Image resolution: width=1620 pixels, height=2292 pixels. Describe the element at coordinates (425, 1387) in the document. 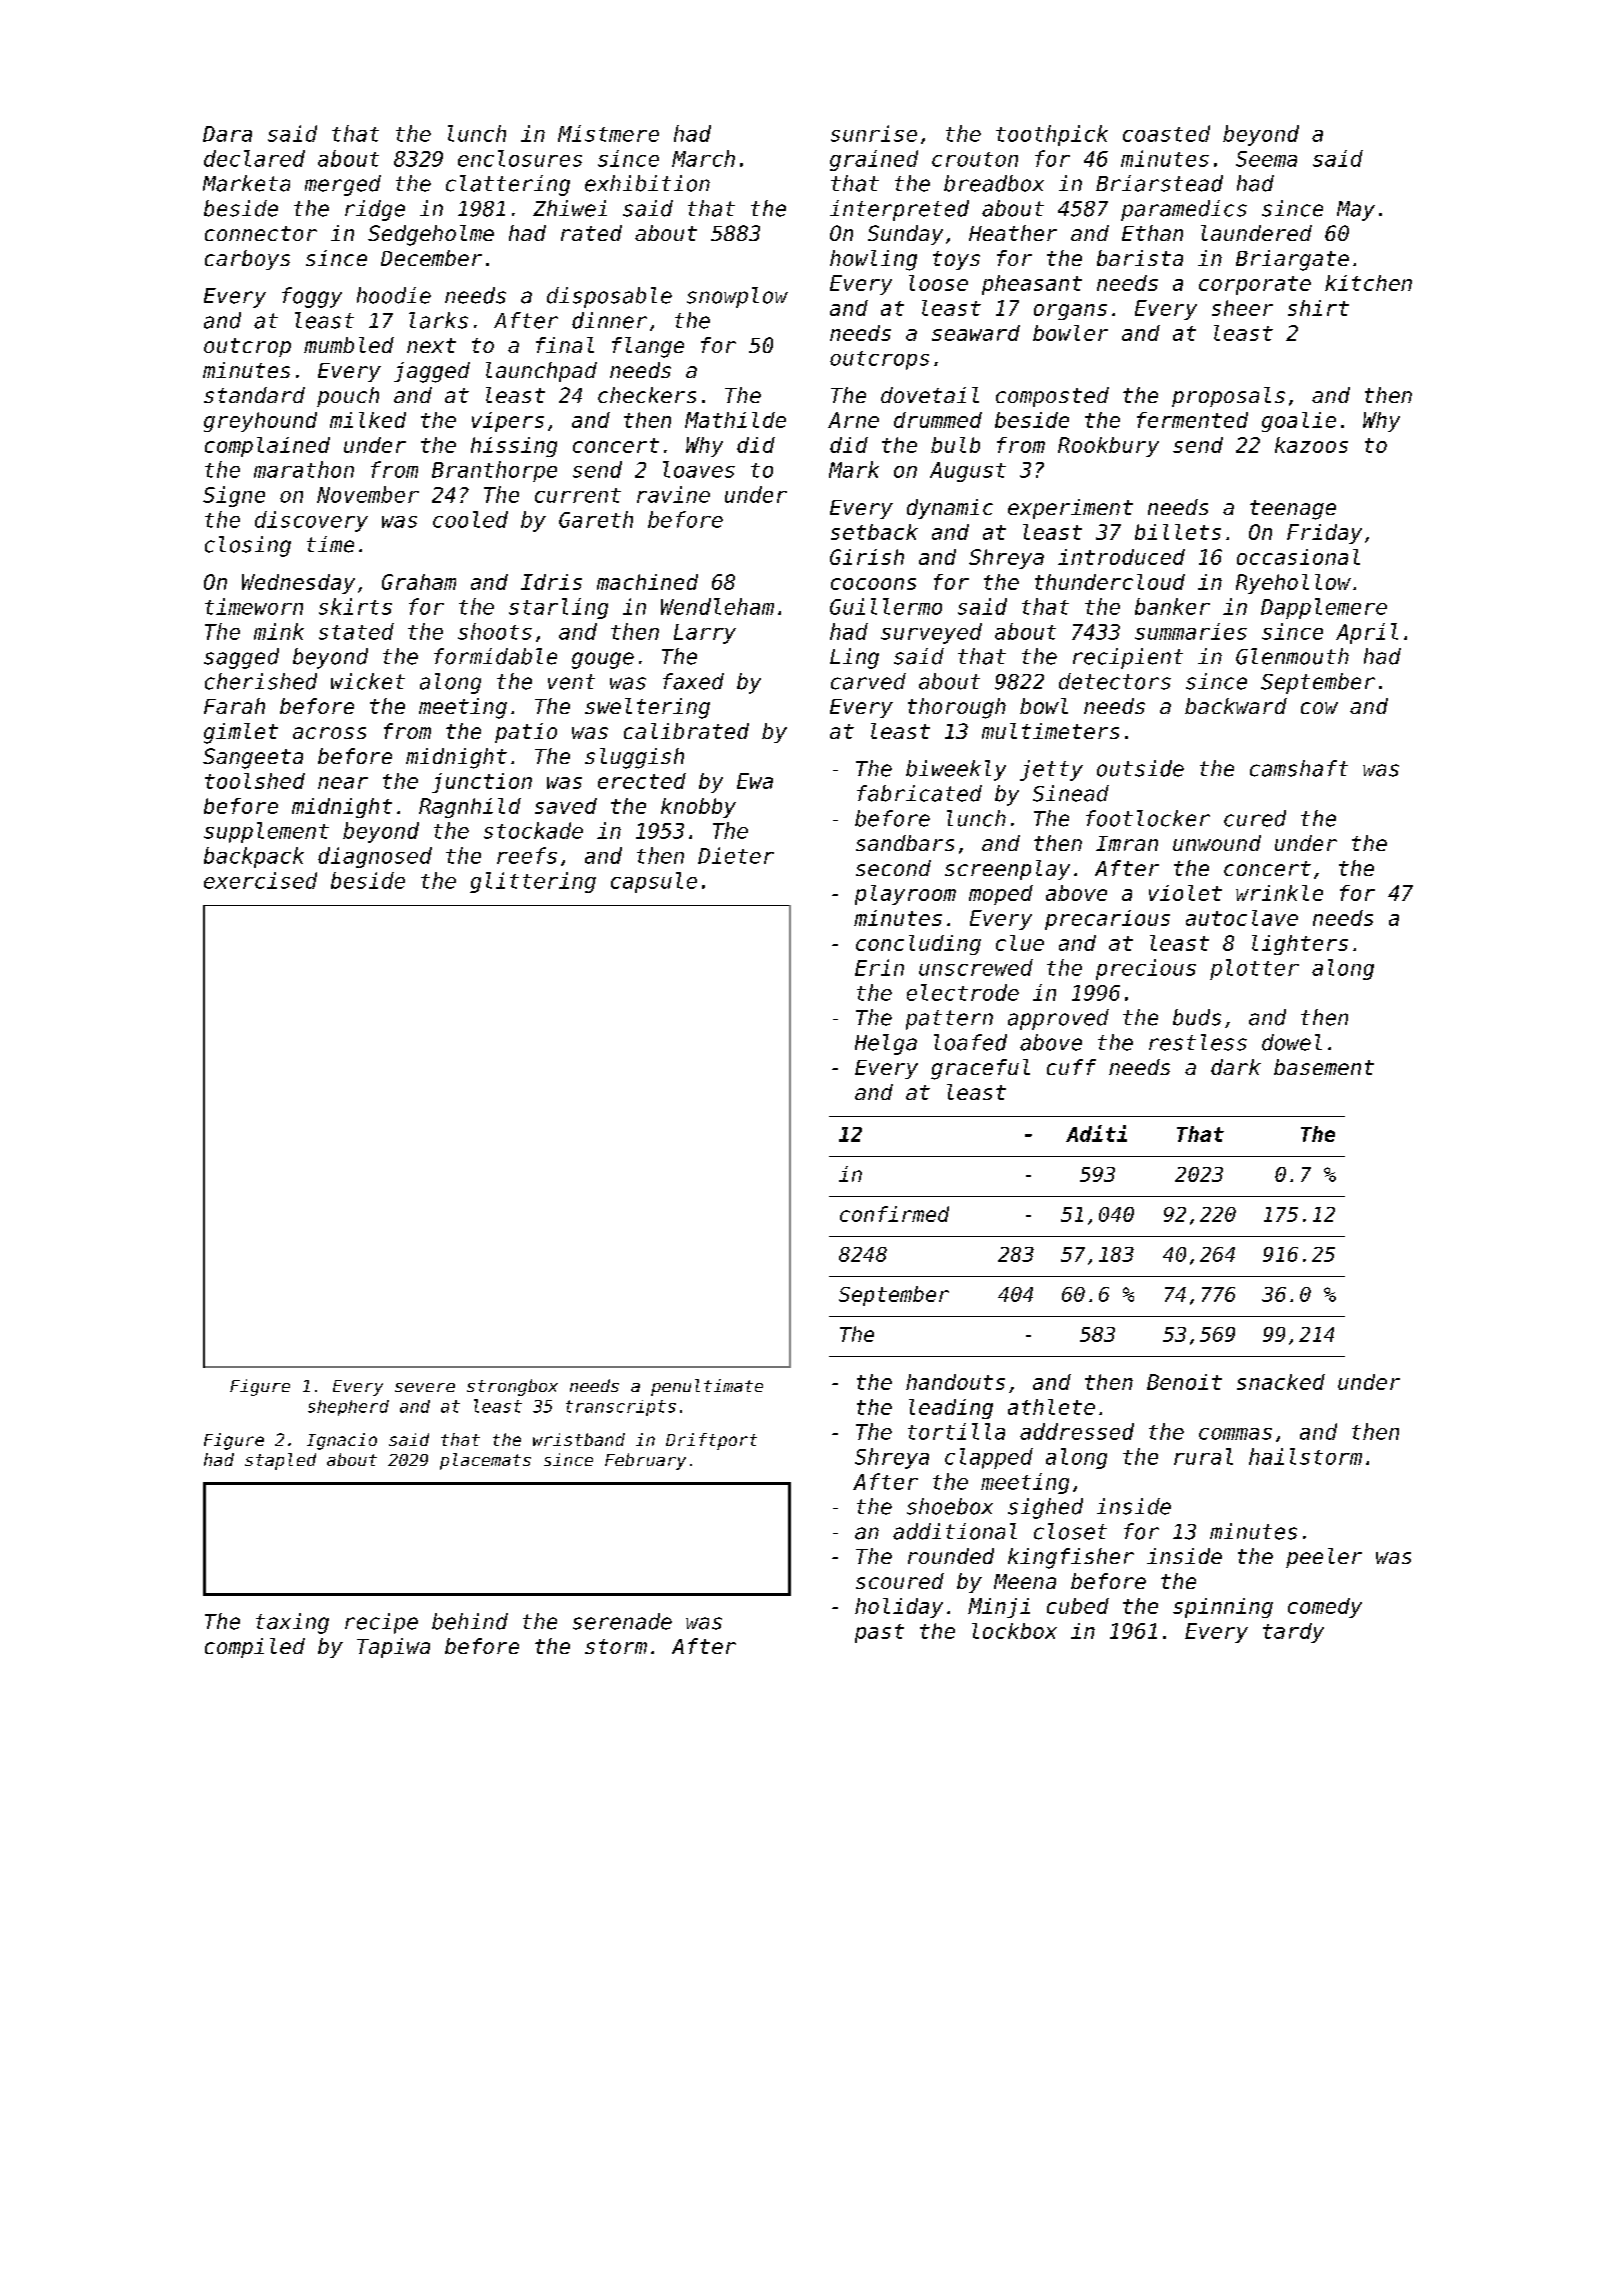

I see `severe` at that location.
